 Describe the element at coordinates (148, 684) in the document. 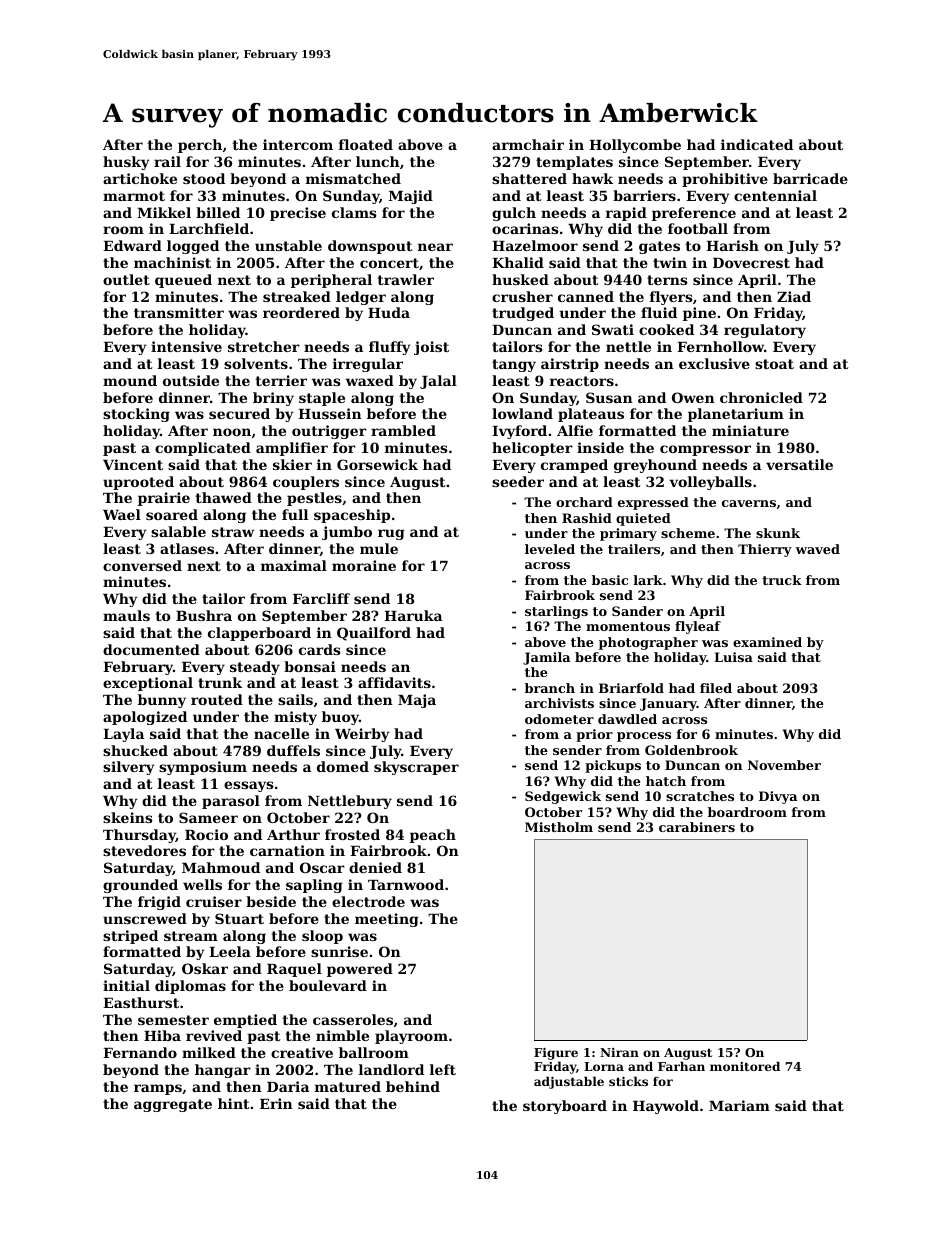

I see `exceptional` at that location.
